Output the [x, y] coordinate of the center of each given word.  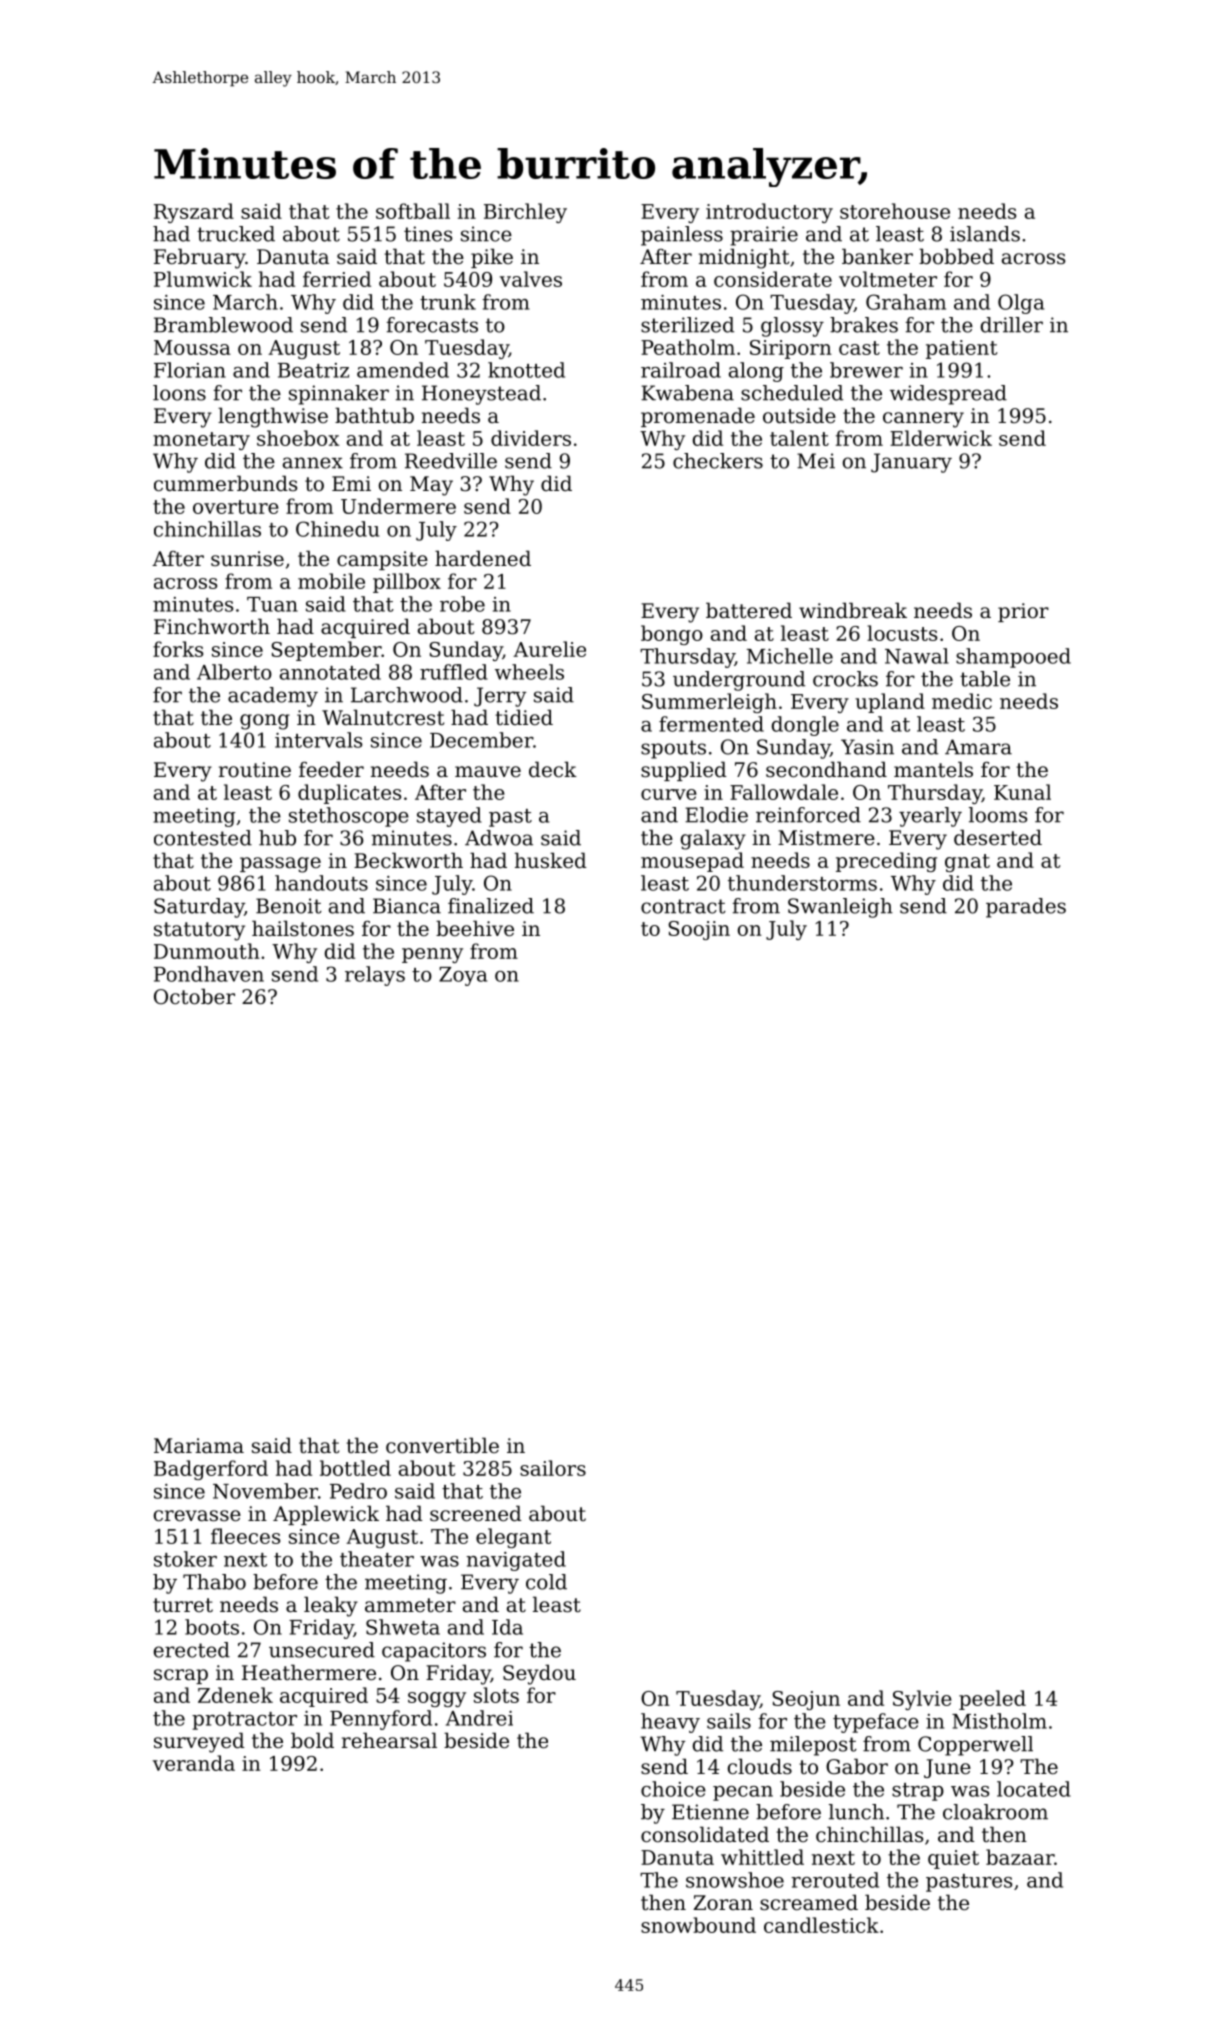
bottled [355, 1468]
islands [985, 234]
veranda [194, 1763]
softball [413, 211]
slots [496, 1695]
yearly [930, 817]
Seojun [806, 1700]
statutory [199, 931]
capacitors [434, 1652]
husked [551, 860]
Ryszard [194, 213]
